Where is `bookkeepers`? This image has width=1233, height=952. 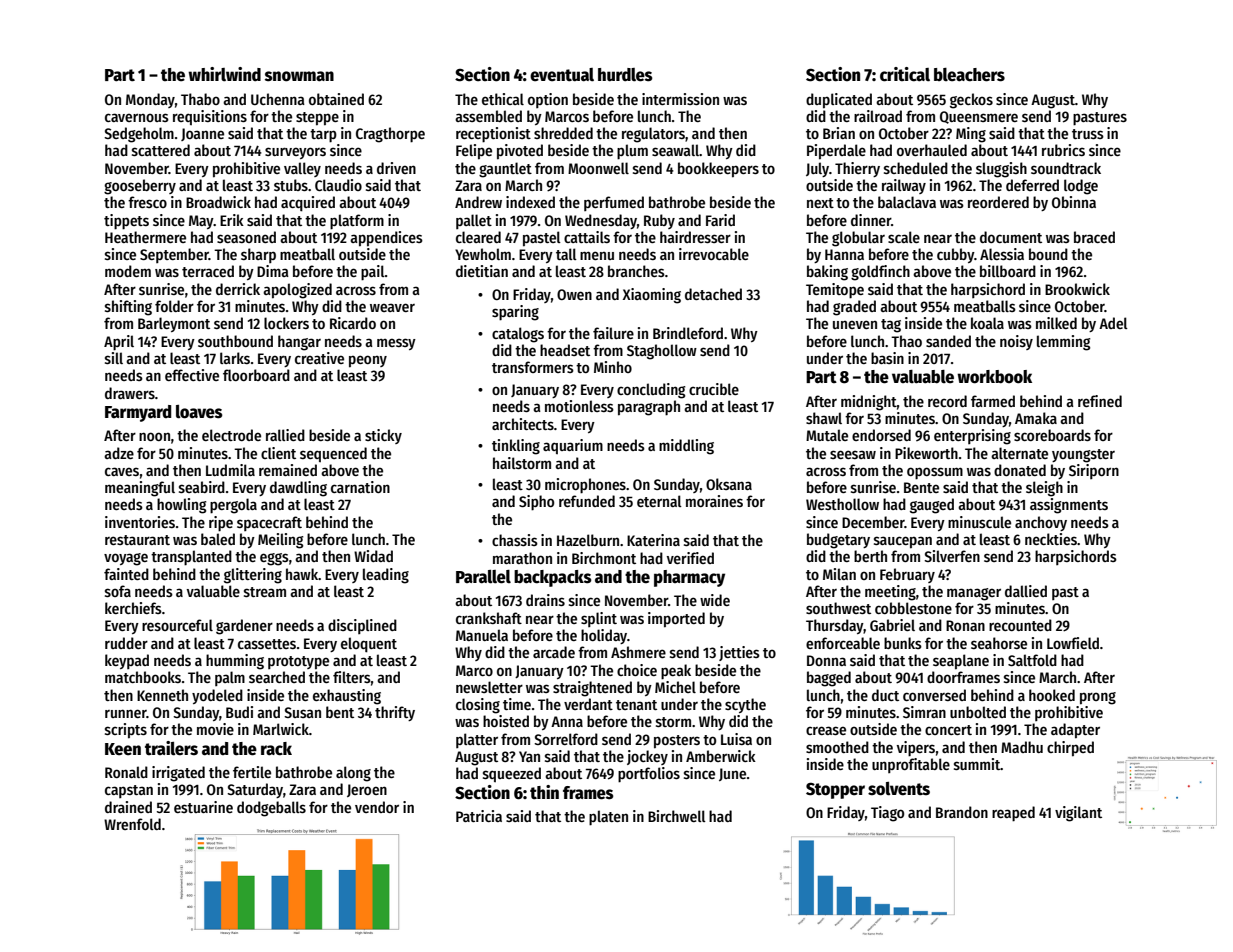 bookkeepers is located at coordinates (718, 170).
